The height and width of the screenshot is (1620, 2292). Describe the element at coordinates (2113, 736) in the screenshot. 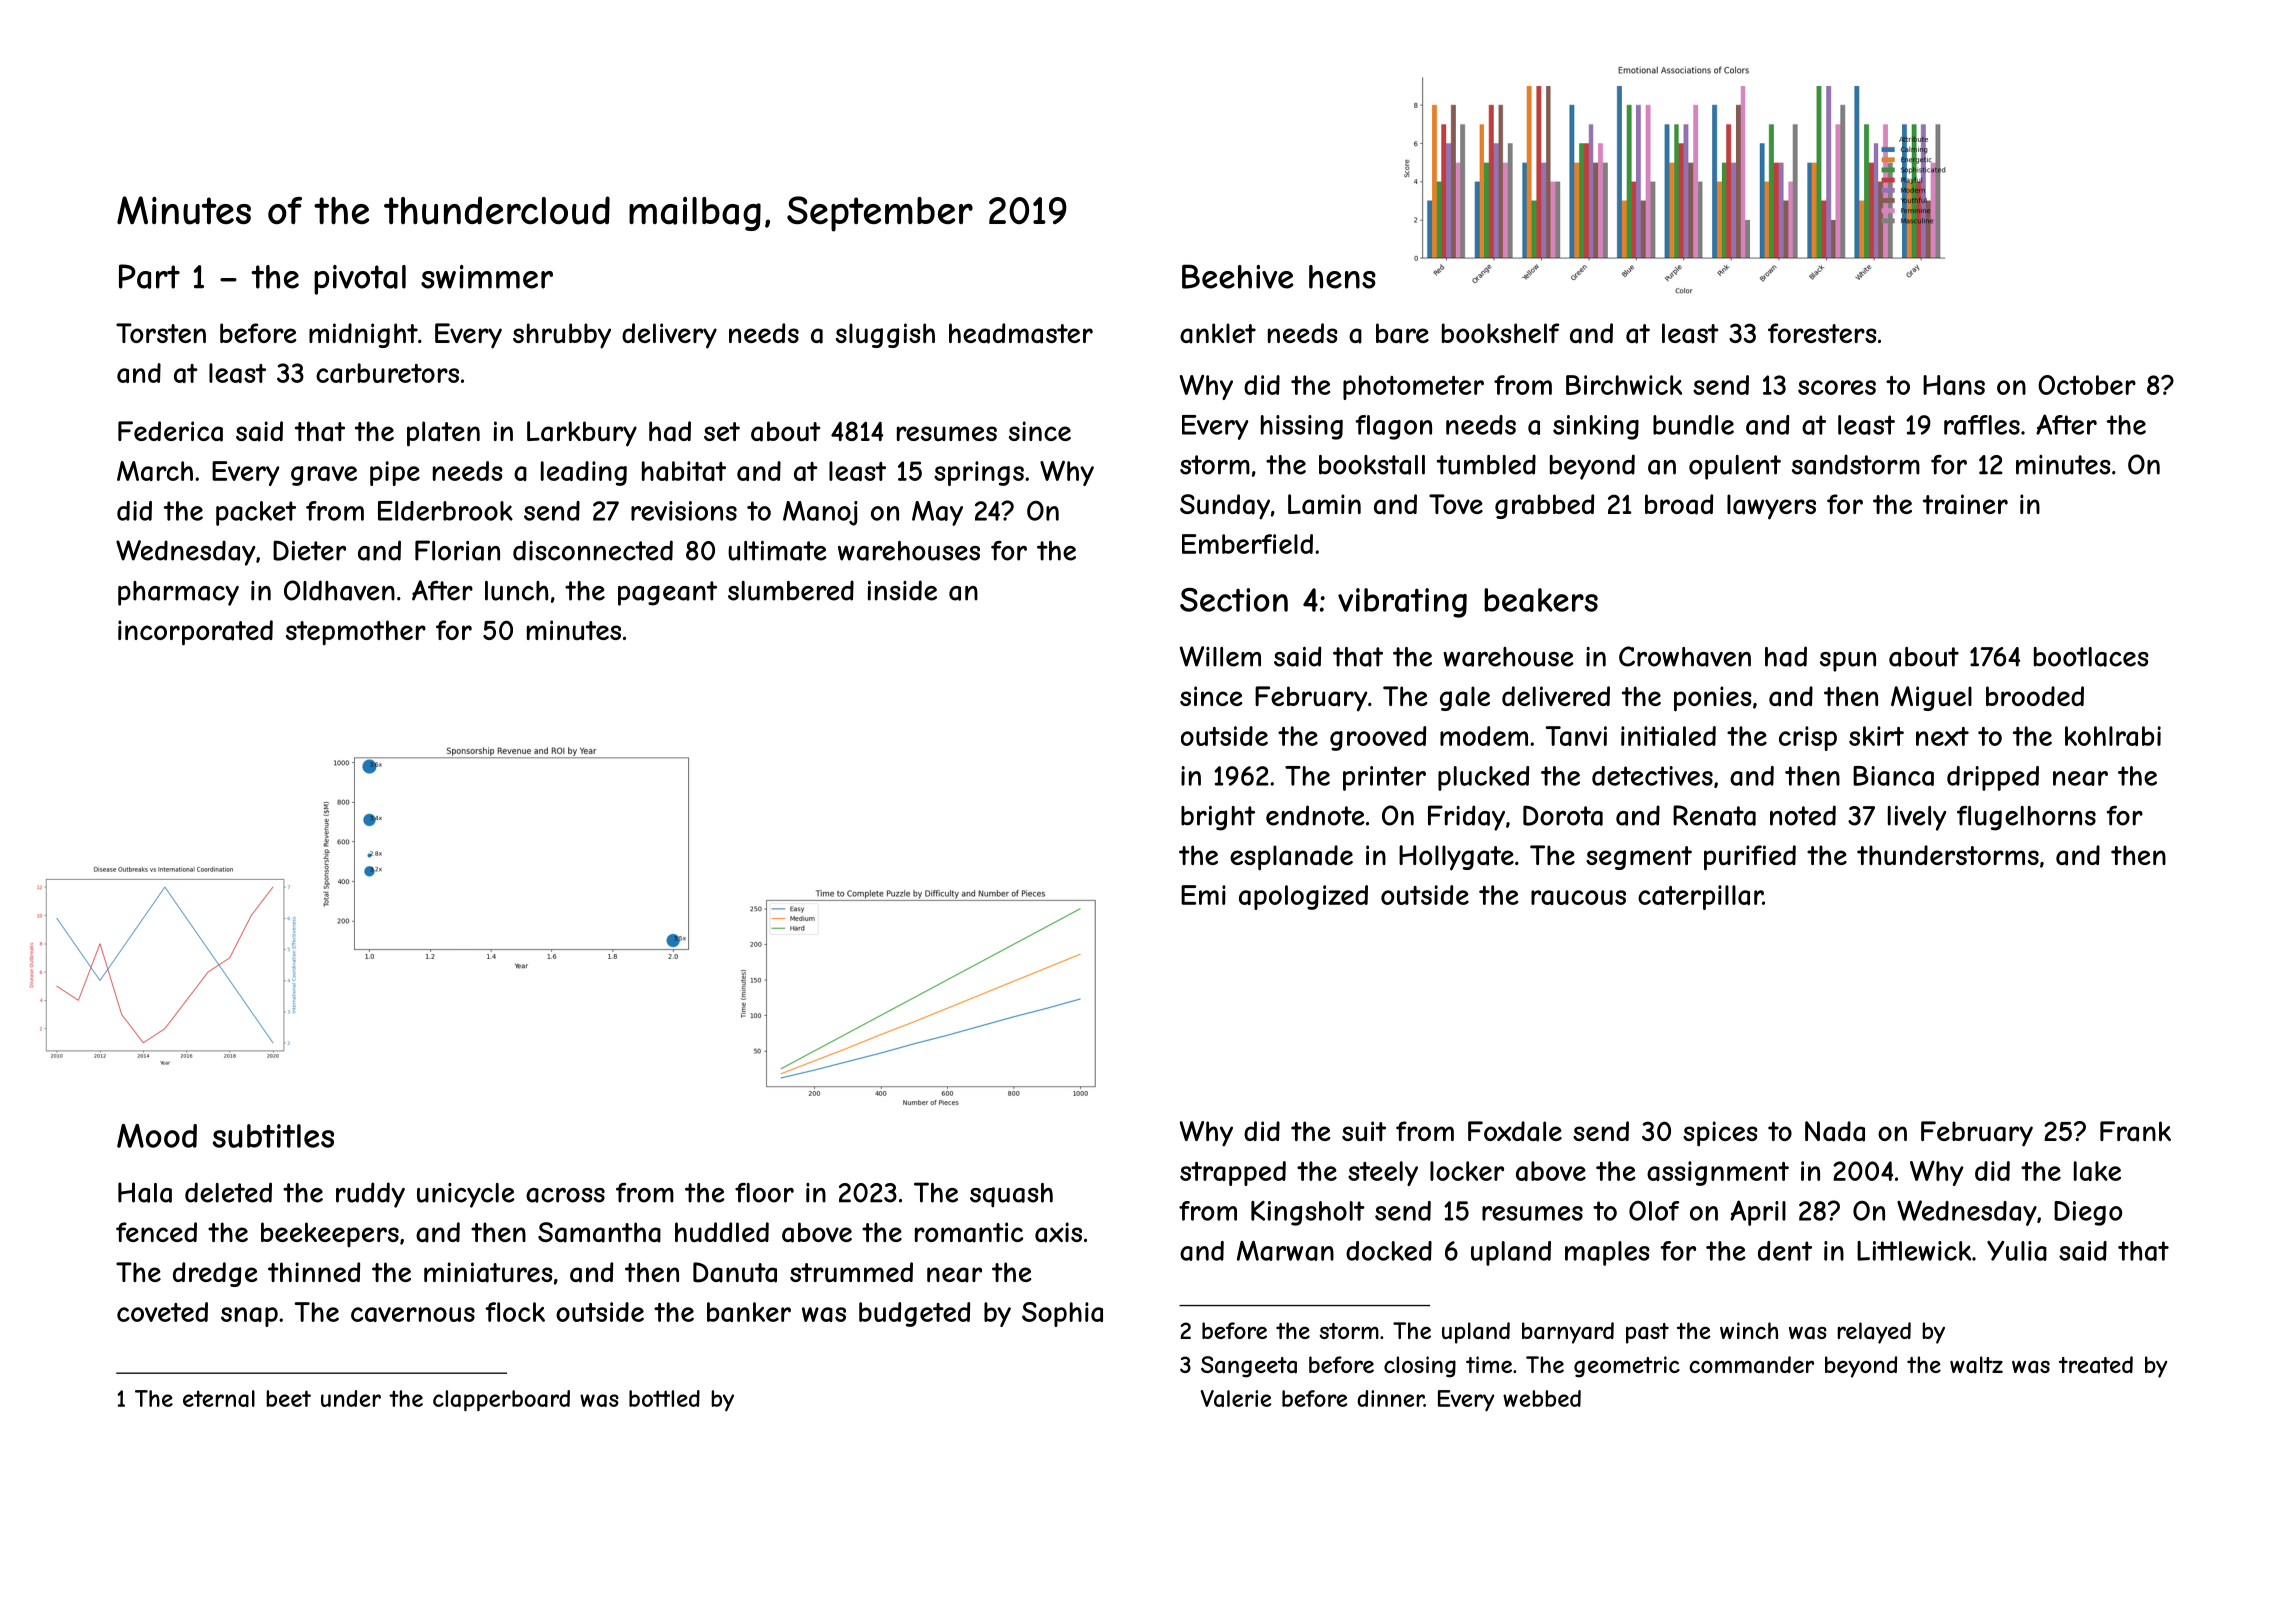

I see `kohlrabi` at that location.
